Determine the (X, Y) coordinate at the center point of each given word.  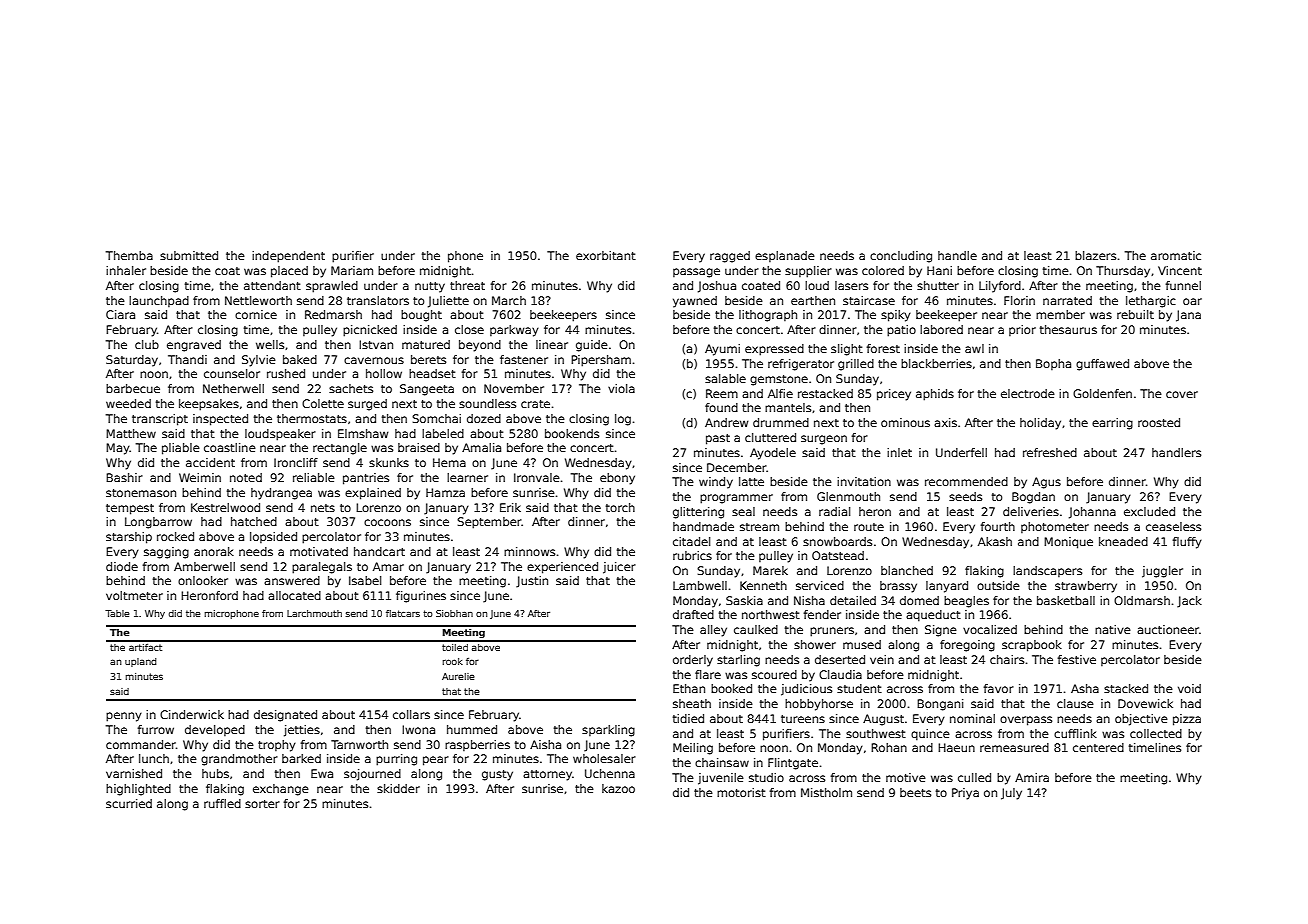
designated (285, 716)
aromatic (1176, 255)
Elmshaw (363, 433)
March (509, 300)
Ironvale (537, 477)
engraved (194, 346)
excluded (1149, 511)
